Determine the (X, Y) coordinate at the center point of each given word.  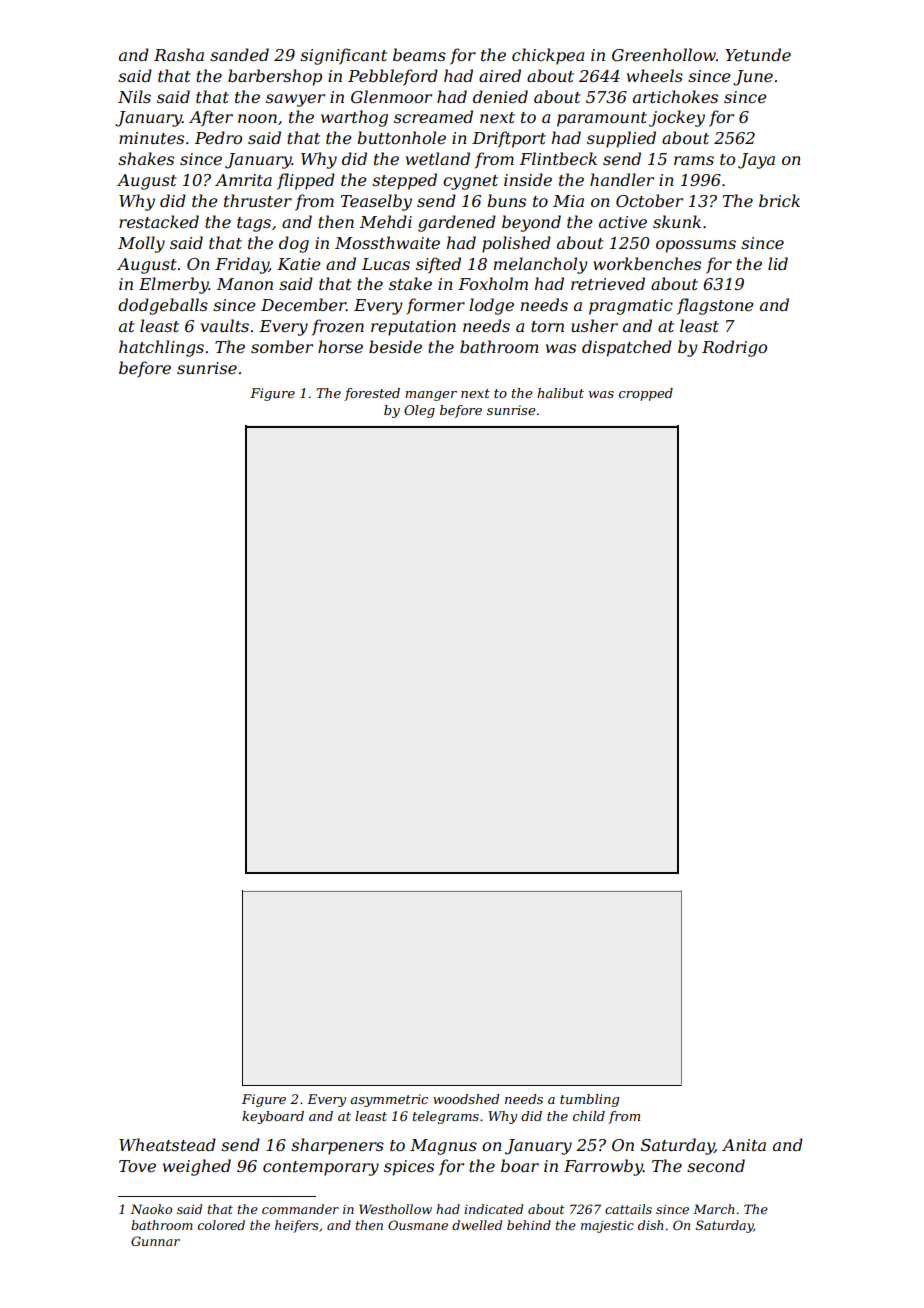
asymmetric (389, 1100)
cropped (646, 394)
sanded (239, 54)
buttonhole (401, 137)
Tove (137, 1166)
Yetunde (758, 54)
